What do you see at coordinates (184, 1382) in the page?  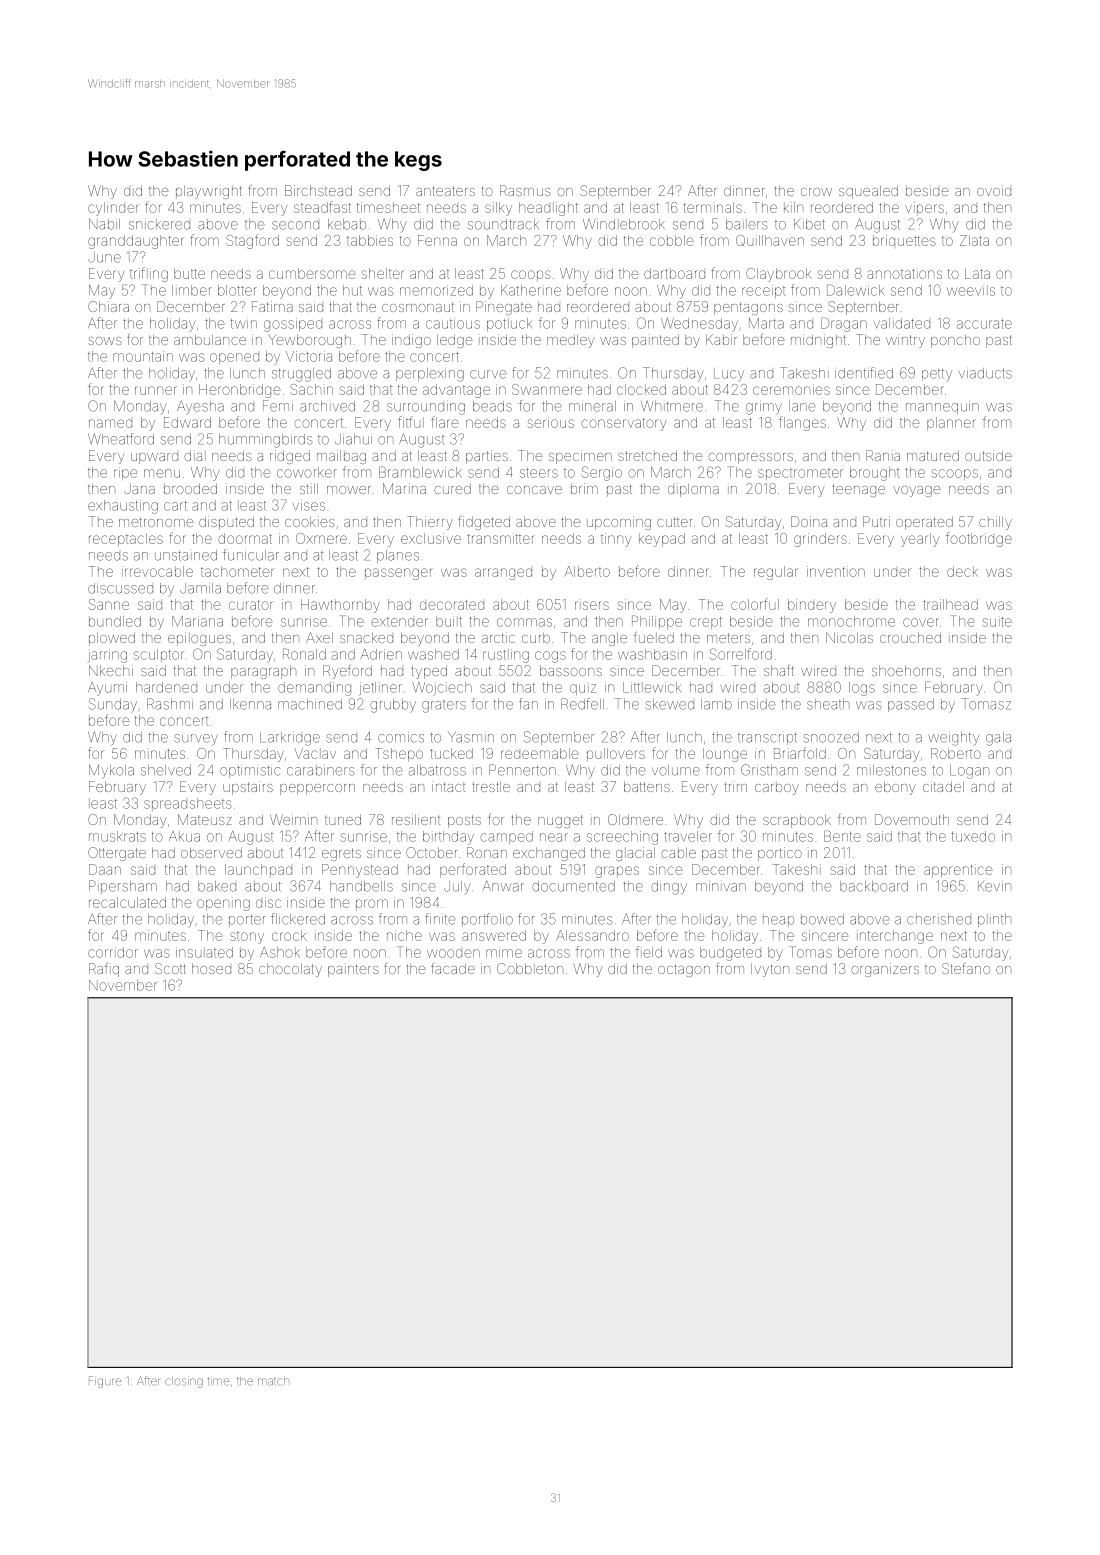 I see `closing` at bounding box center [184, 1382].
